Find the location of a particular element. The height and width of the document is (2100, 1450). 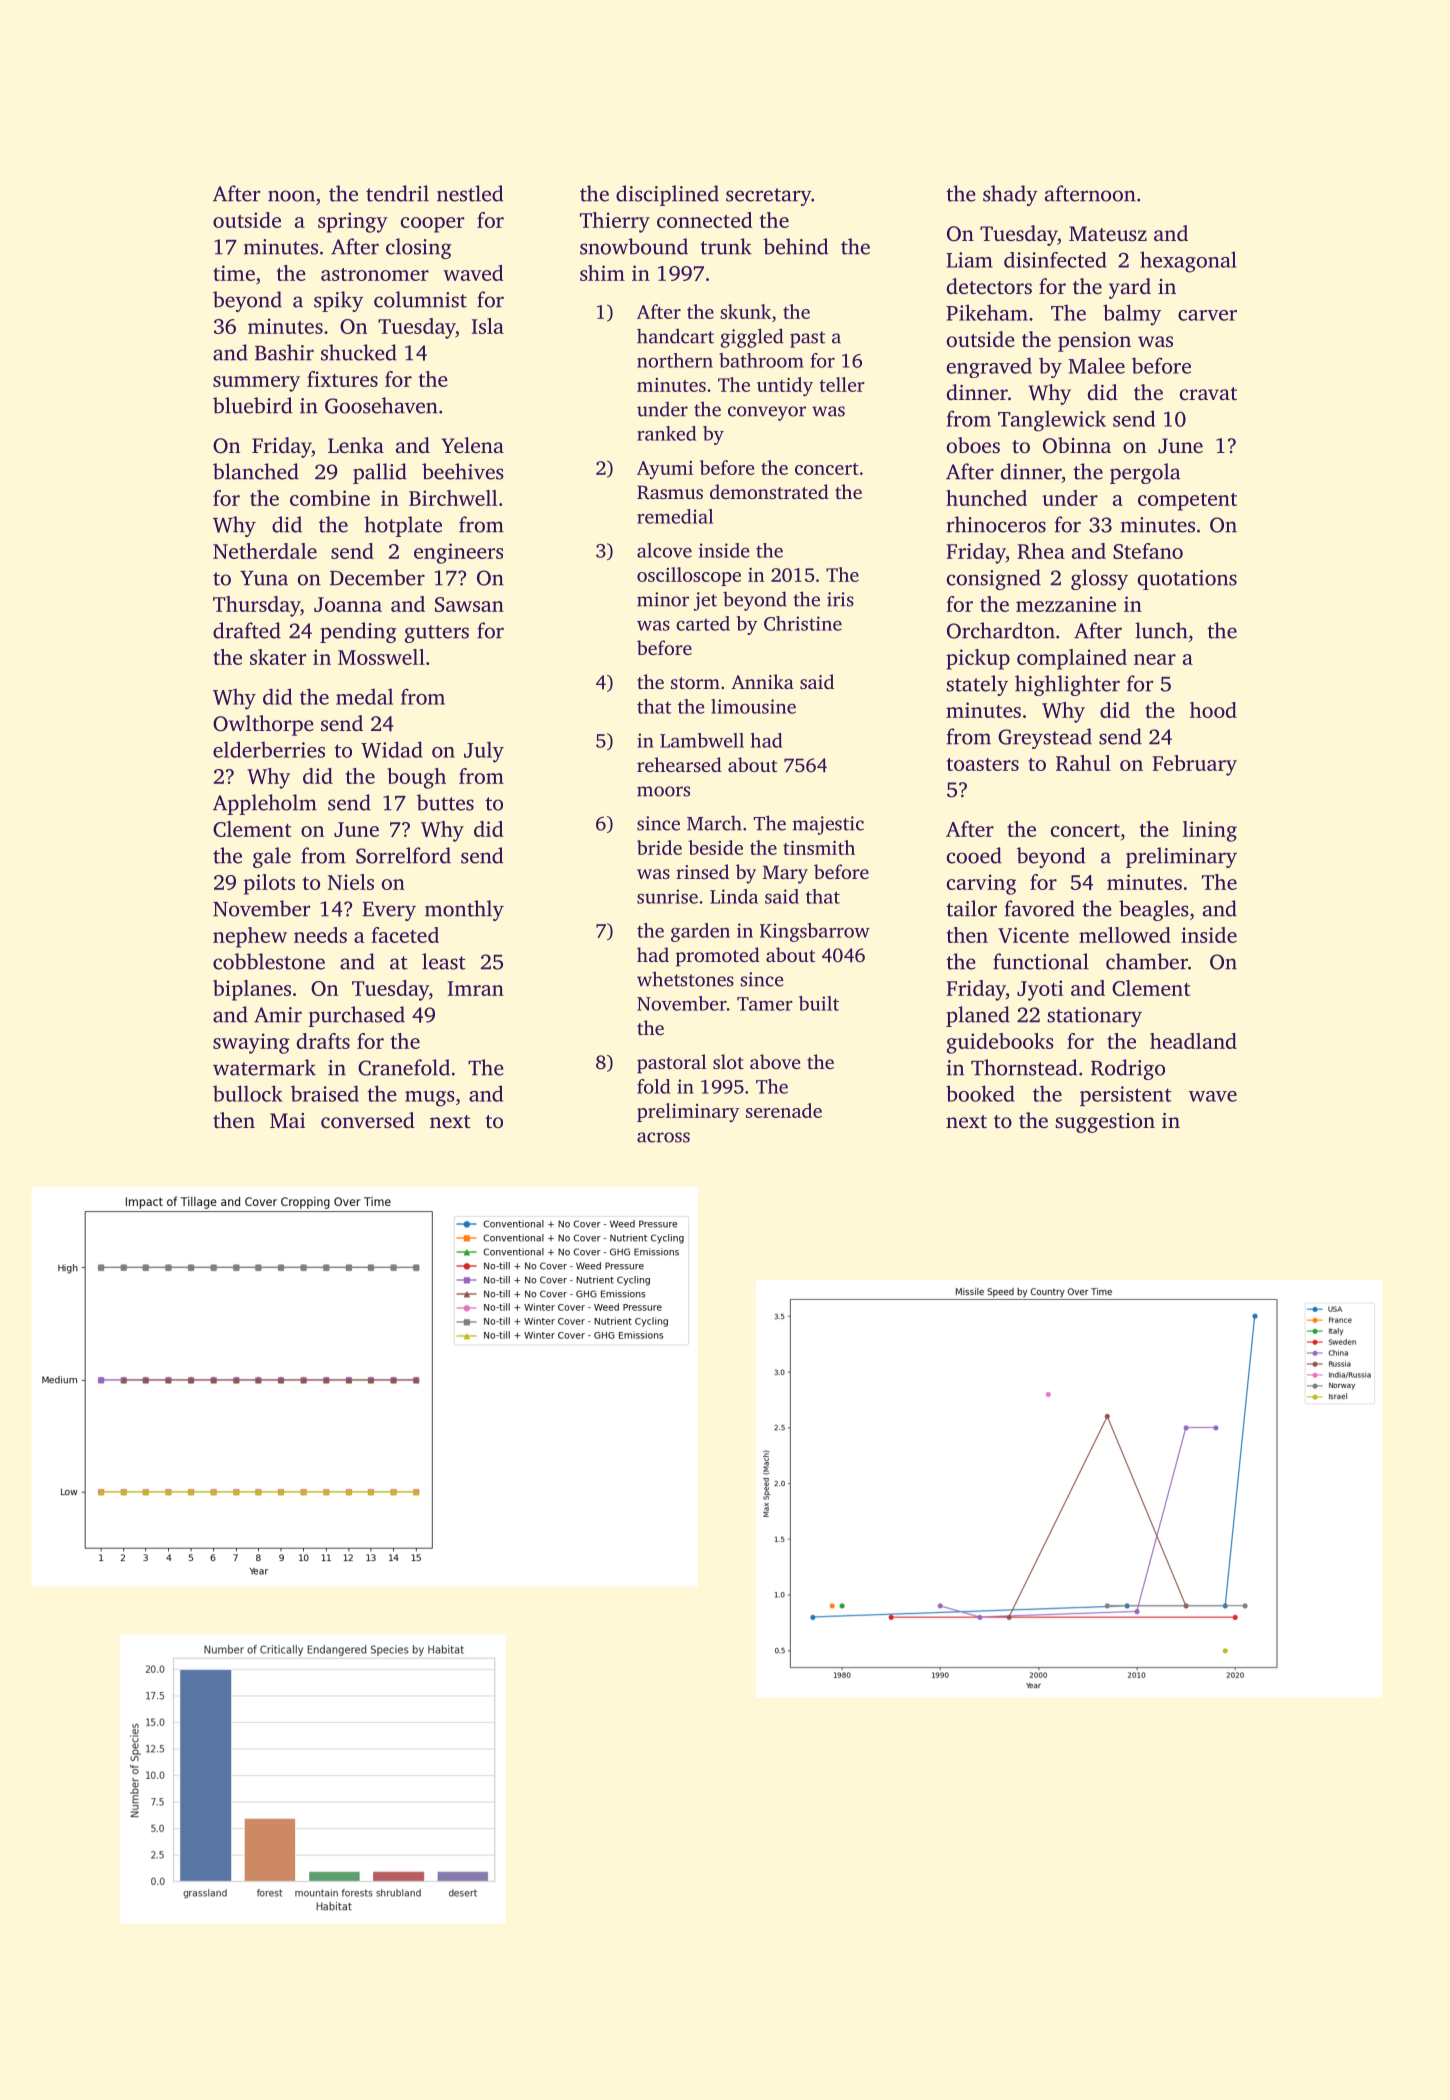

nestled is located at coordinates (470, 193).
